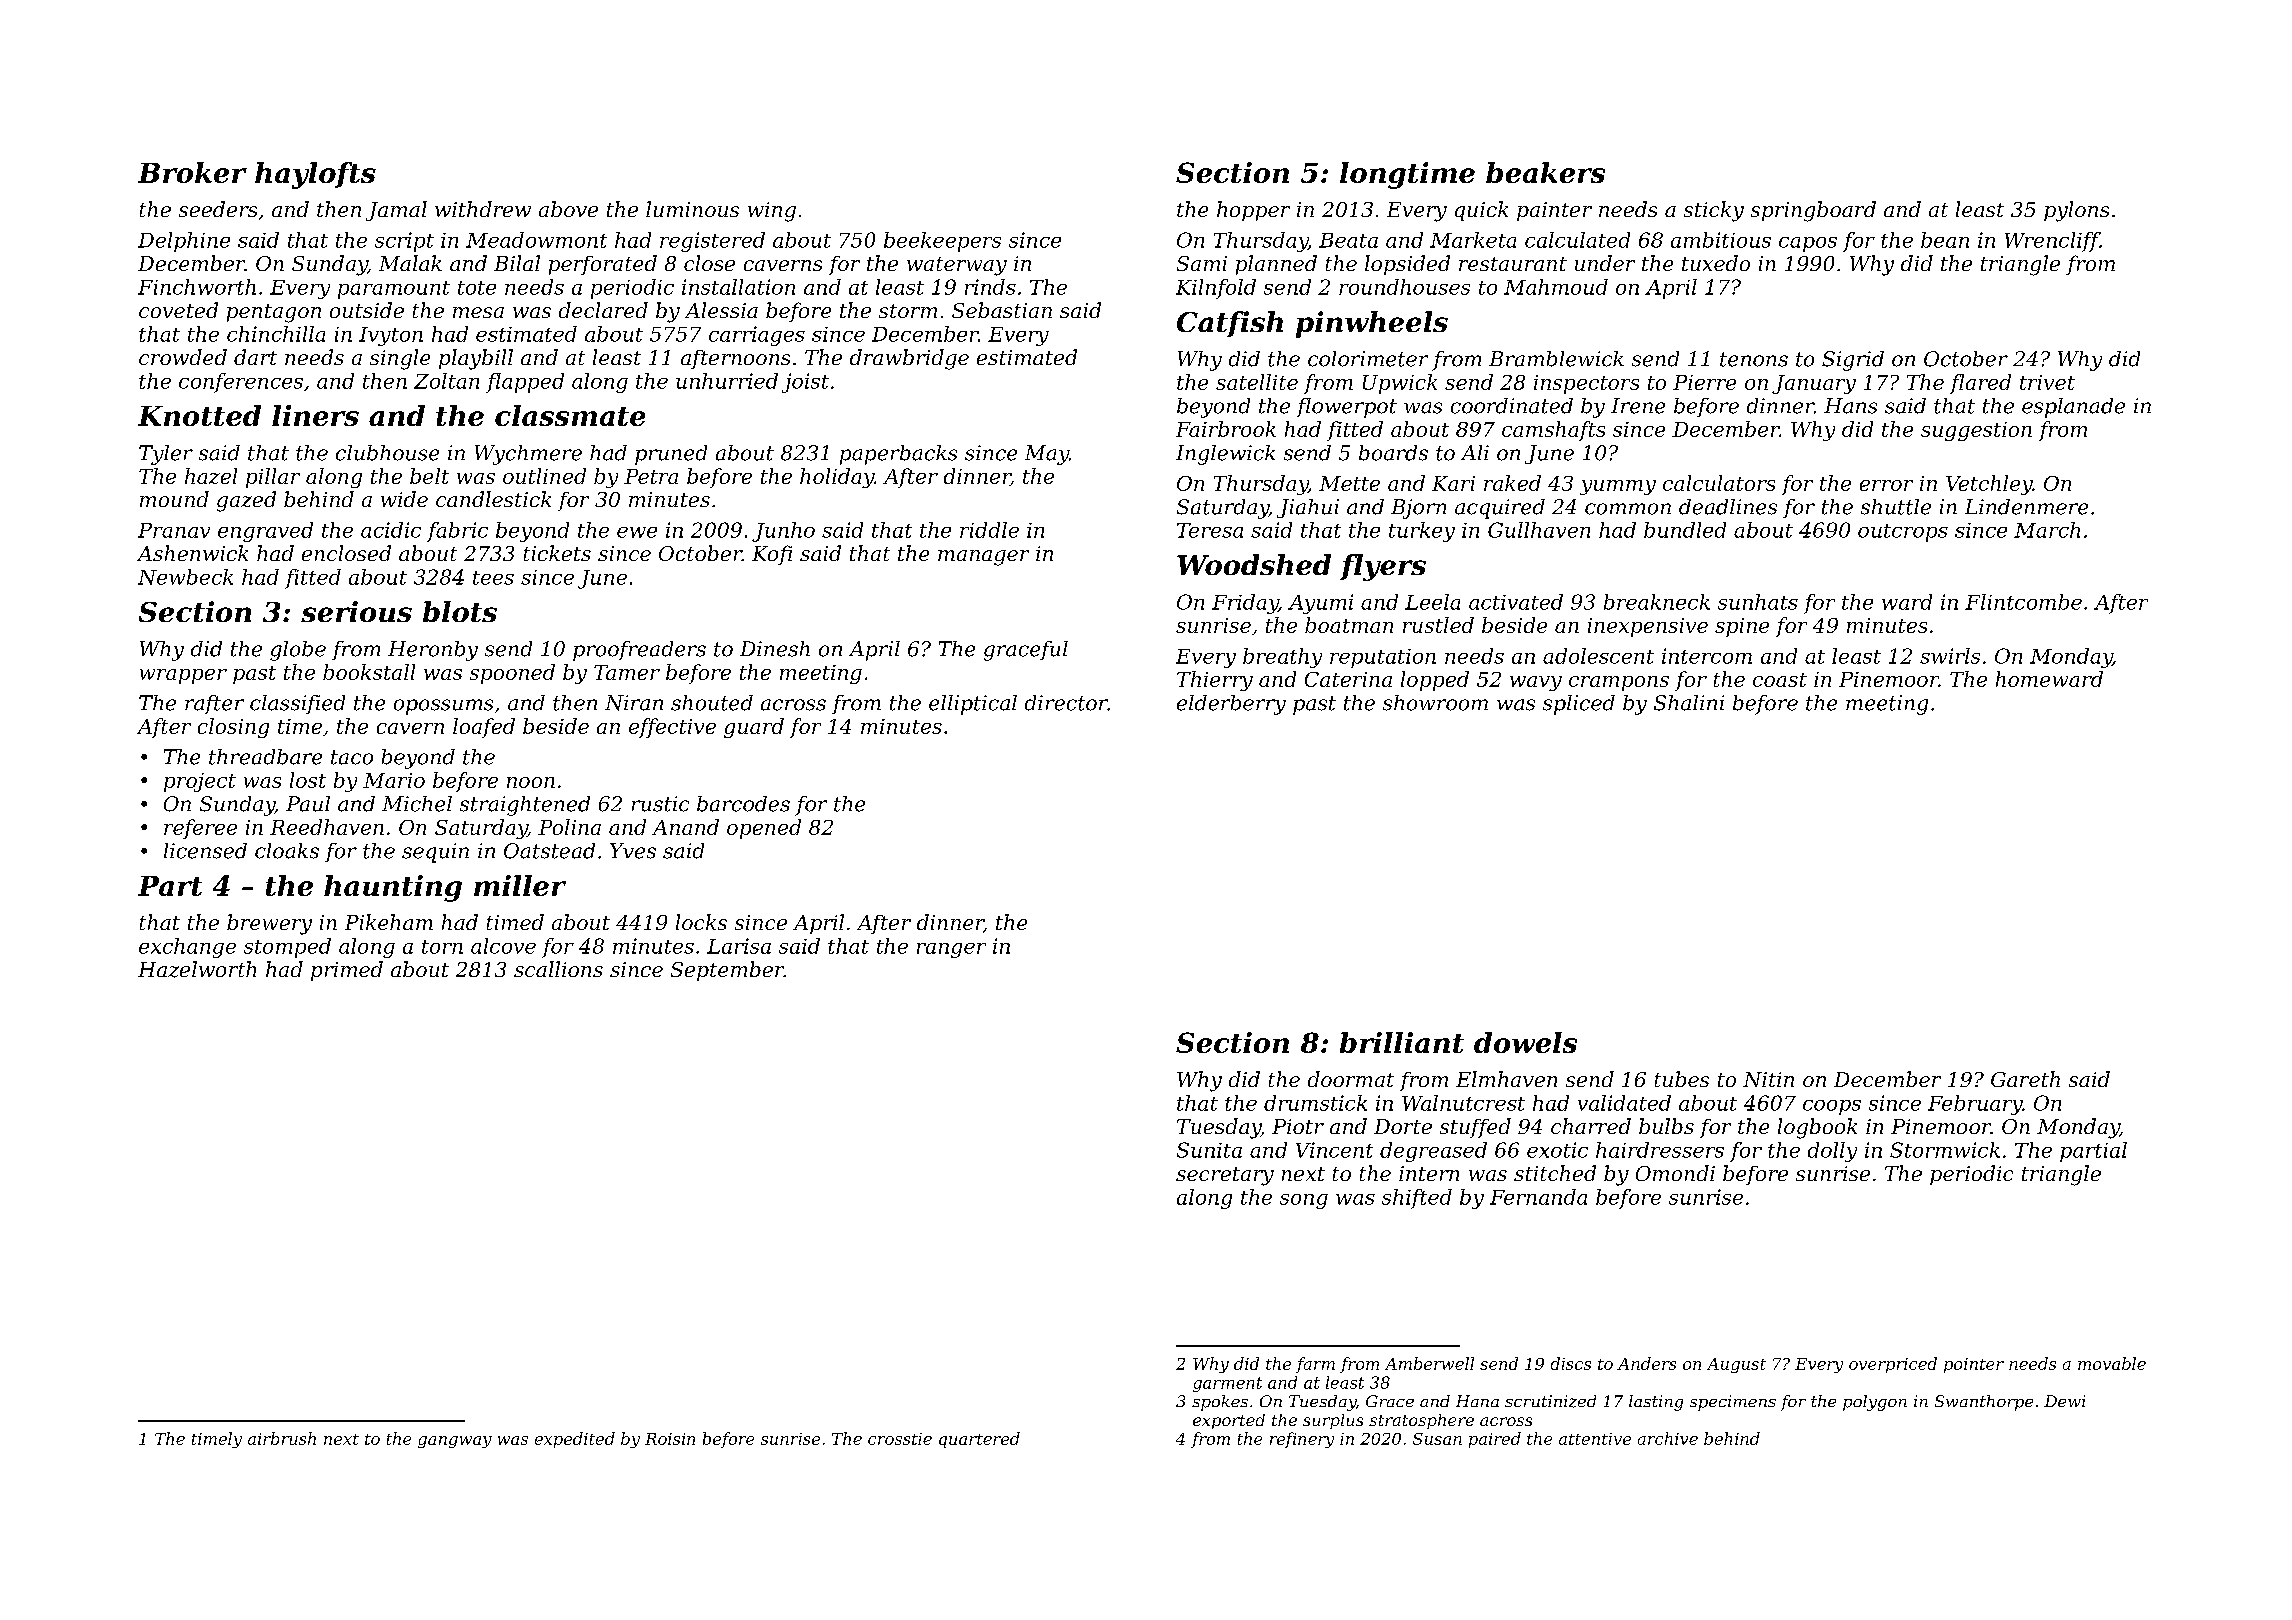 The width and height of the image is (2292, 1620). I want to click on luminous, so click(692, 209).
